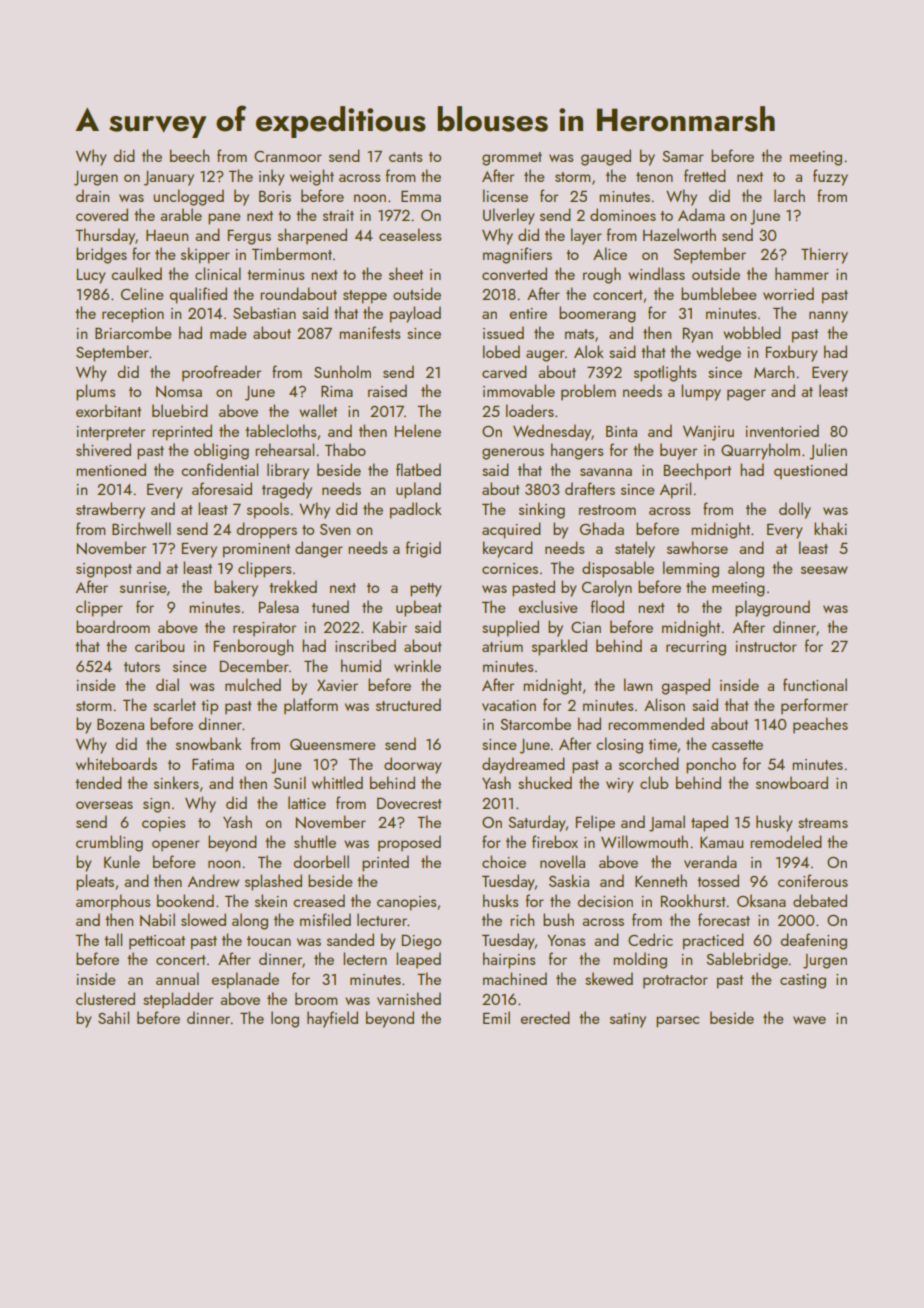 This image has height=1308, width=924. I want to click on Samar, so click(683, 156).
